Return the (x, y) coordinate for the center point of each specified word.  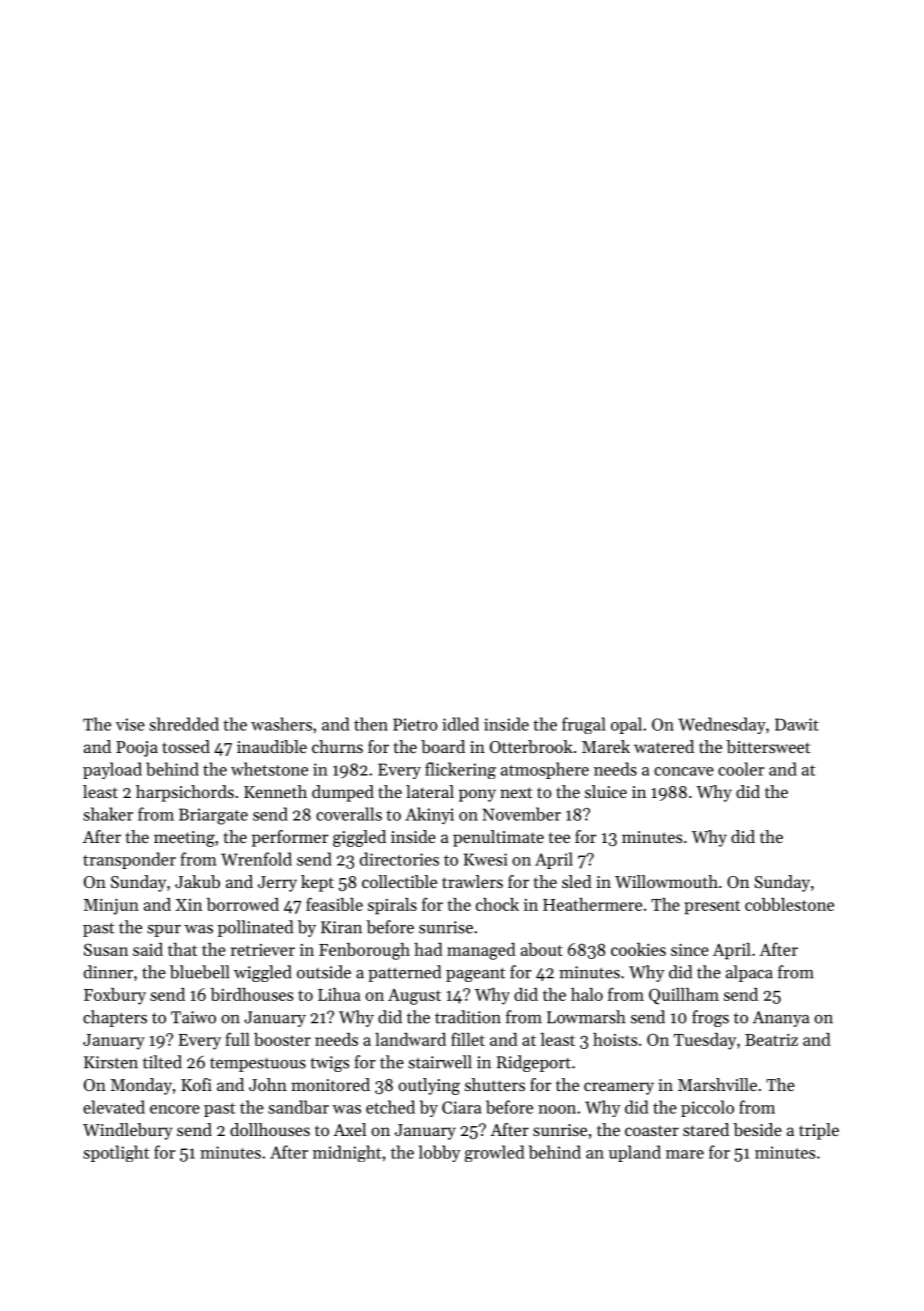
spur (164, 931)
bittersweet (768, 746)
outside (324, 972)
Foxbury (115, 996)
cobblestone (789, 904)
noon (557, 1109)
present (712, 907)
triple (819, 1131)
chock (497, 904)
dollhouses (270, 1129)
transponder (129, 860)
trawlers (472, 881)
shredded (184, 724)
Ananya (781, 1019)
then (371, 724)
